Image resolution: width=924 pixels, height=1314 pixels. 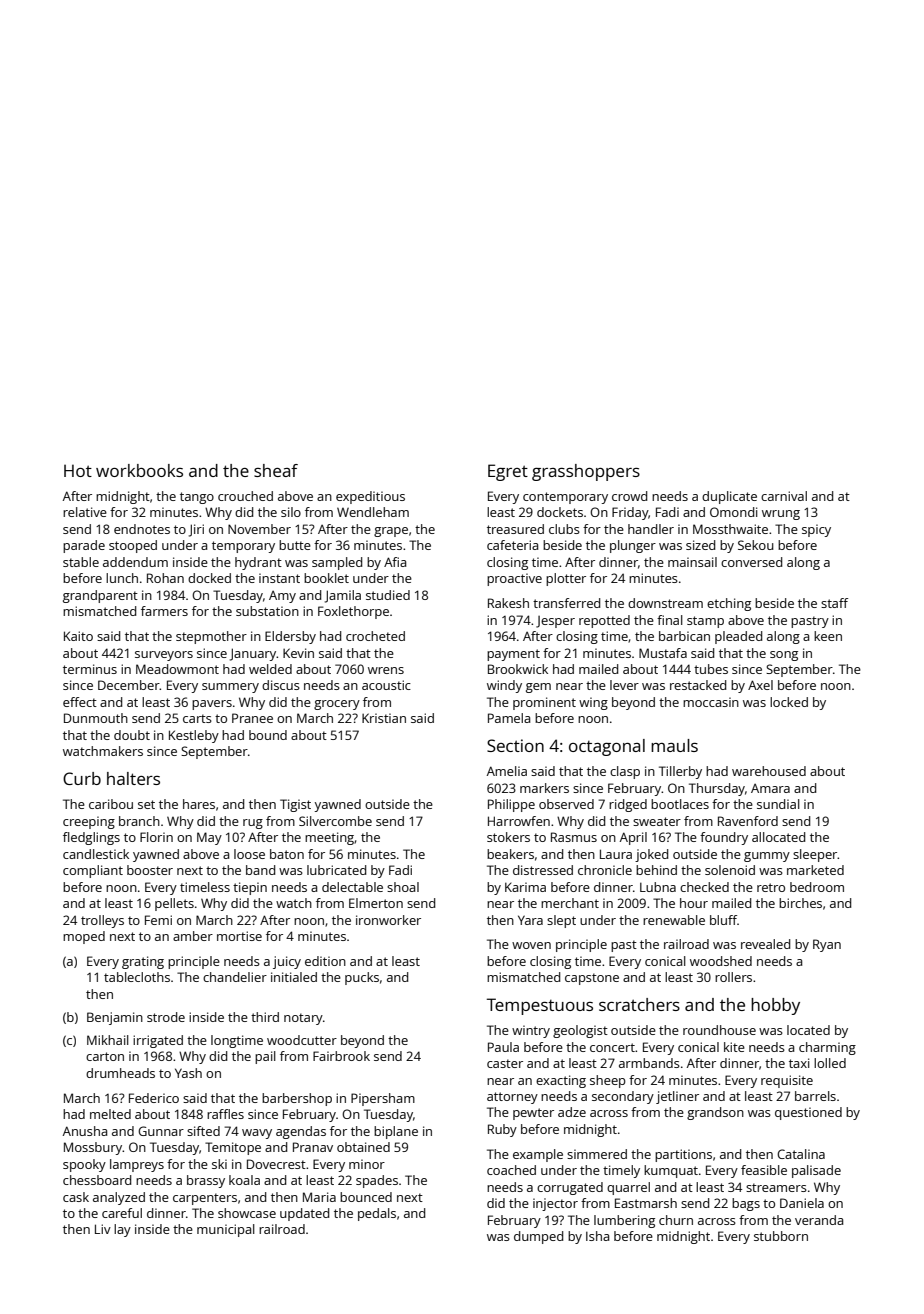 I want to click on payment, so click(x=513, y=655).
